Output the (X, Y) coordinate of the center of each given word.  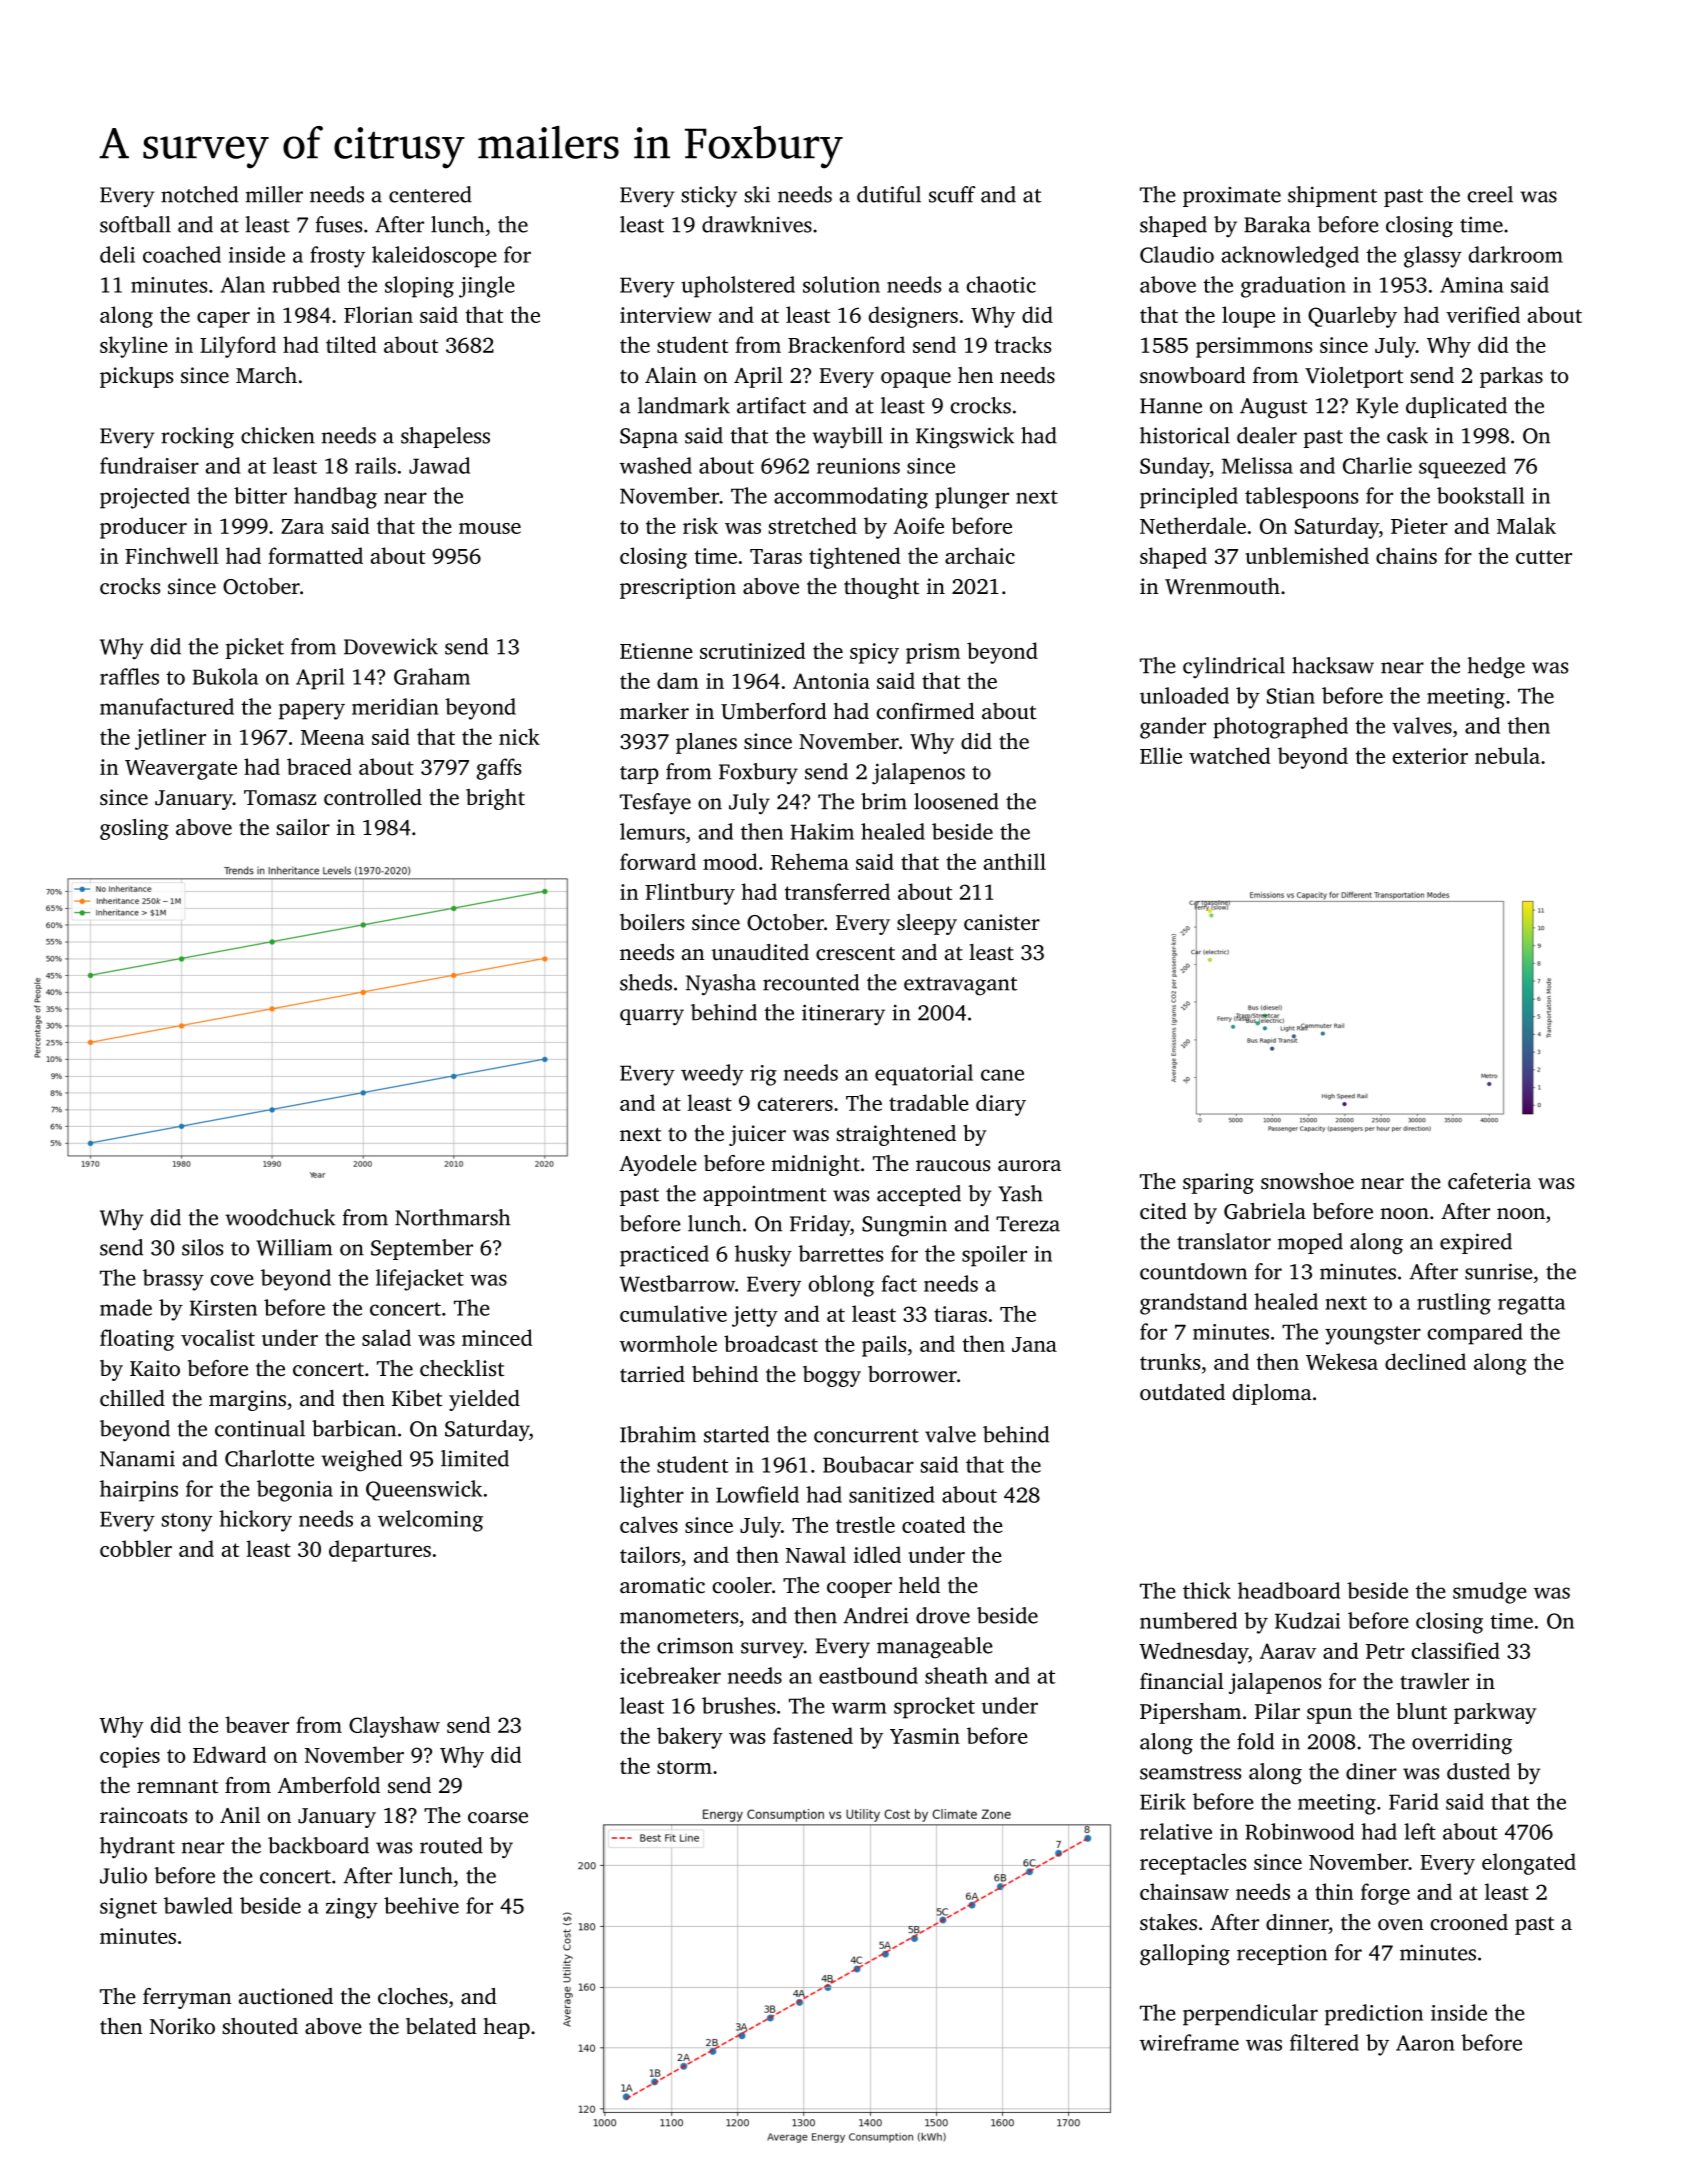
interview (666, 315)
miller (274, 194)
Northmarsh (452, 1217)
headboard (1289, 1590)
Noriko (182, 2026)
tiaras (960, 1314)
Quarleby (1352, 317)
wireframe (1189, 2042)
